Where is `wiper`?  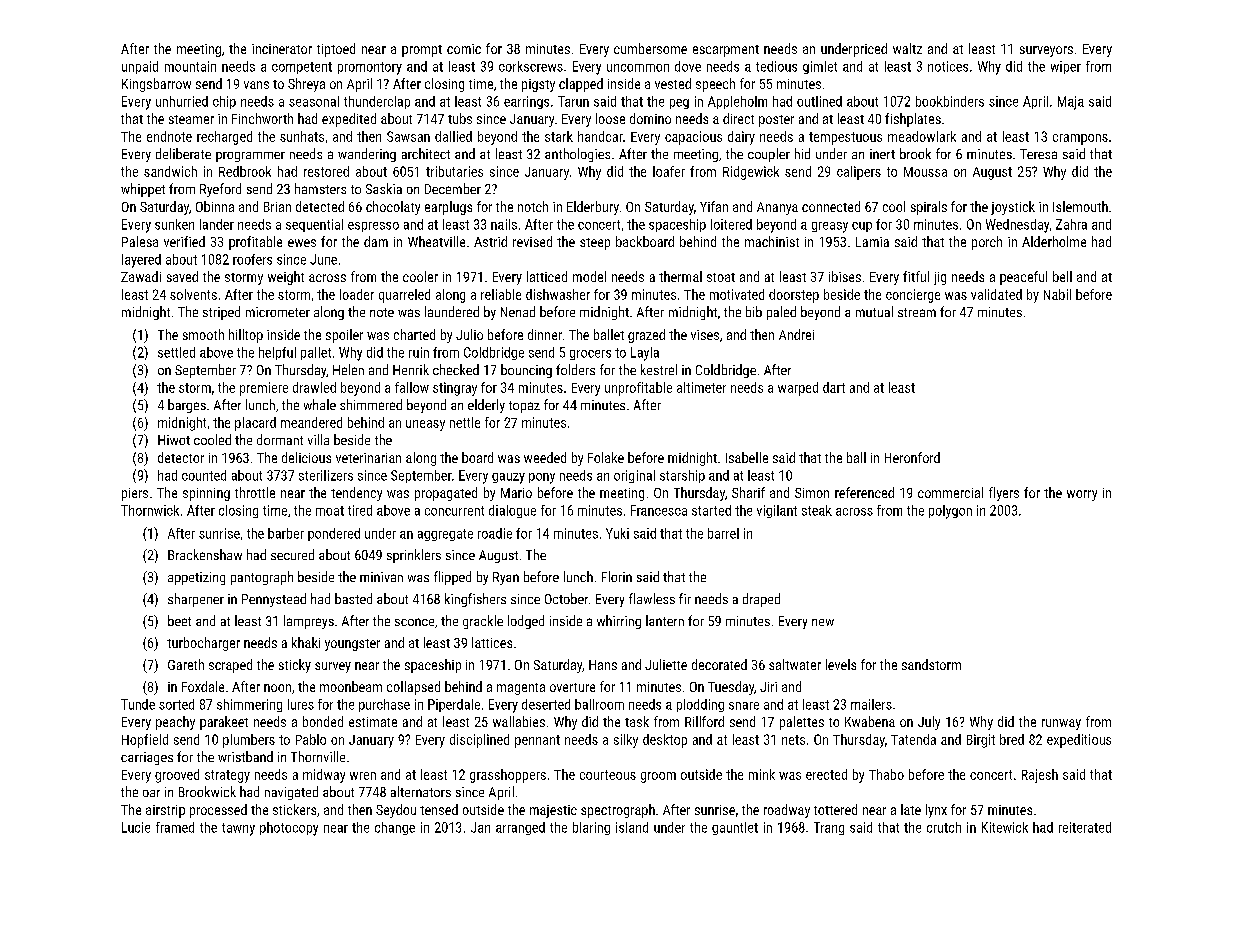
wiper is located at coordinates (1066, 67).
